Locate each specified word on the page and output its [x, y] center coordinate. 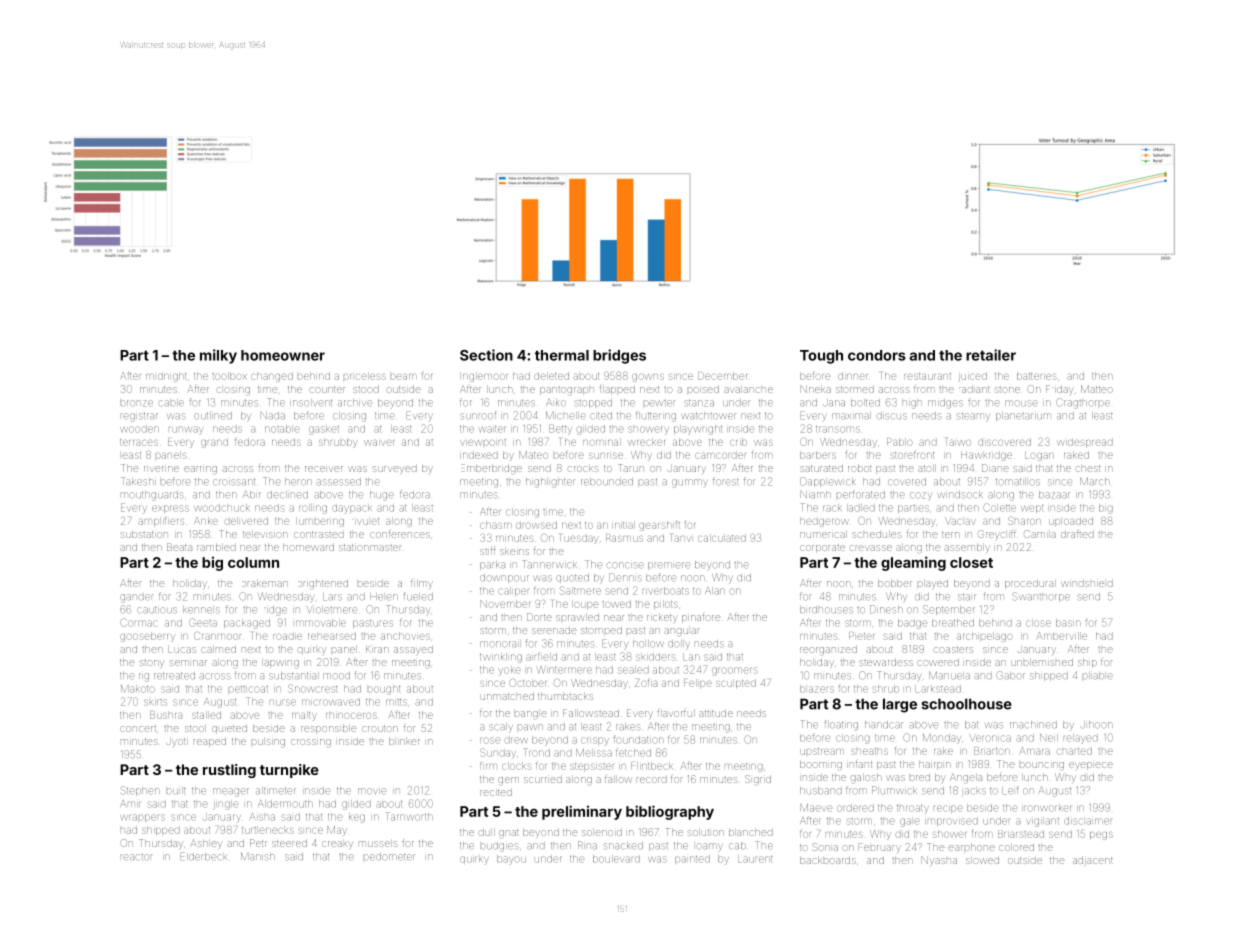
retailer [991, 355]
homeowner [283, 355]
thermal [562, 355]
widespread [1085, 442]
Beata [179, 547]
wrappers [142, 818]
